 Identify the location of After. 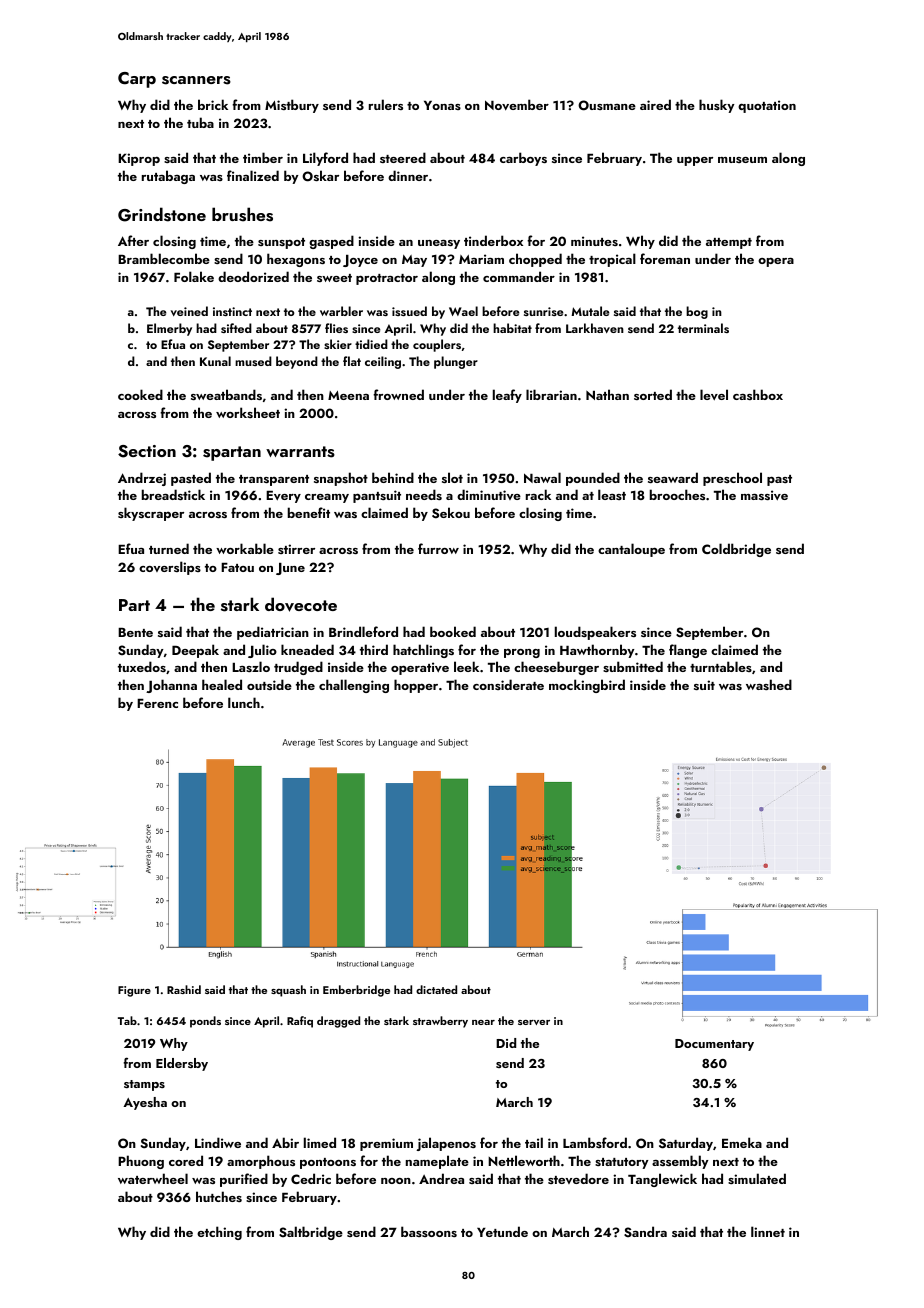
(133, 240).
